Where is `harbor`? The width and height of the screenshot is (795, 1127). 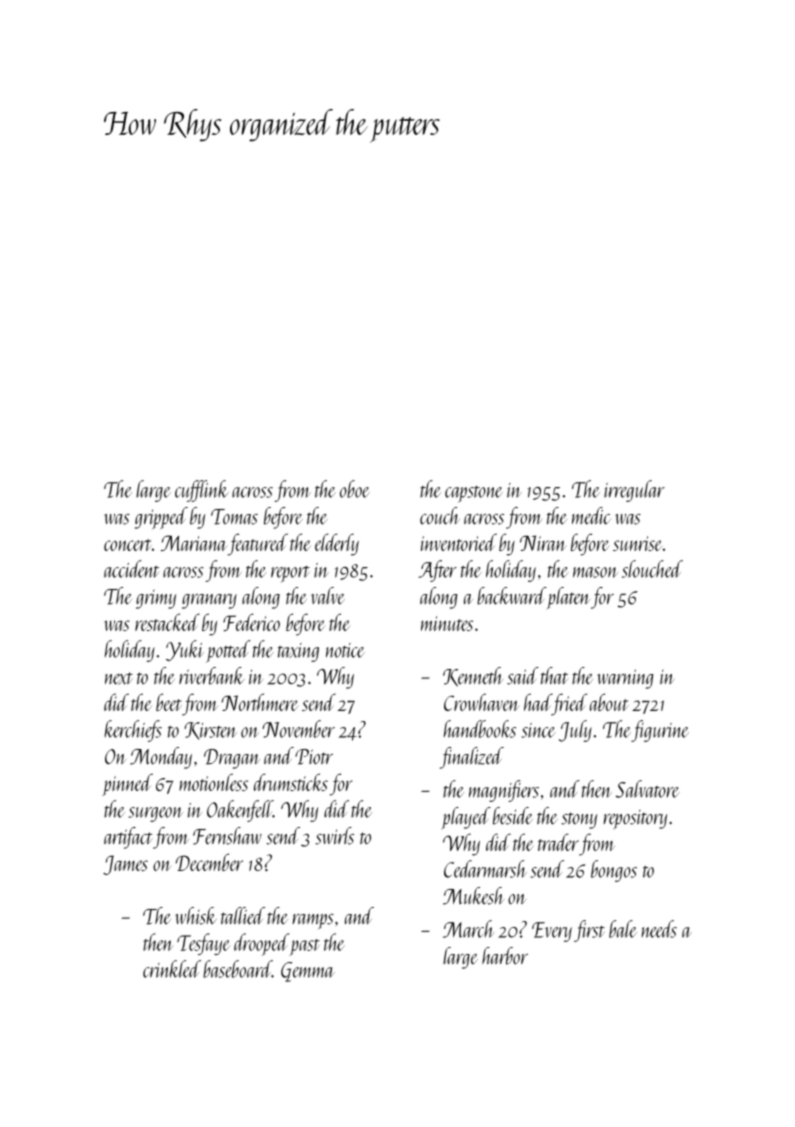 harbor is located at coordinates (505, 956).
